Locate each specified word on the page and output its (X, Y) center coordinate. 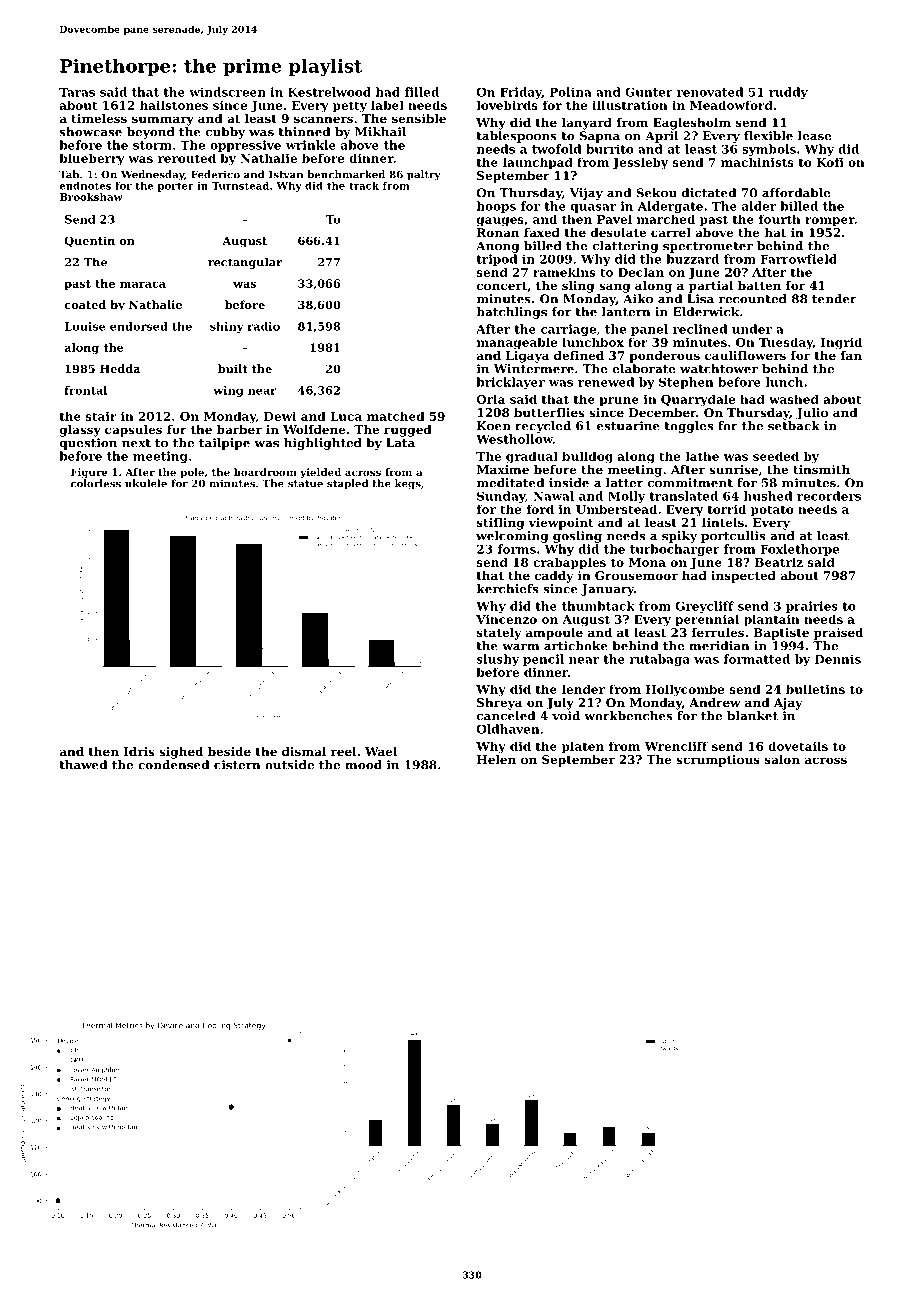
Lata (400, 443)
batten (759, 285)
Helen (496, 759)
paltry (424, 175)
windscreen (227, 92)
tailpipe (224, 444)
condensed (173, 765)
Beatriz (779, 562)
